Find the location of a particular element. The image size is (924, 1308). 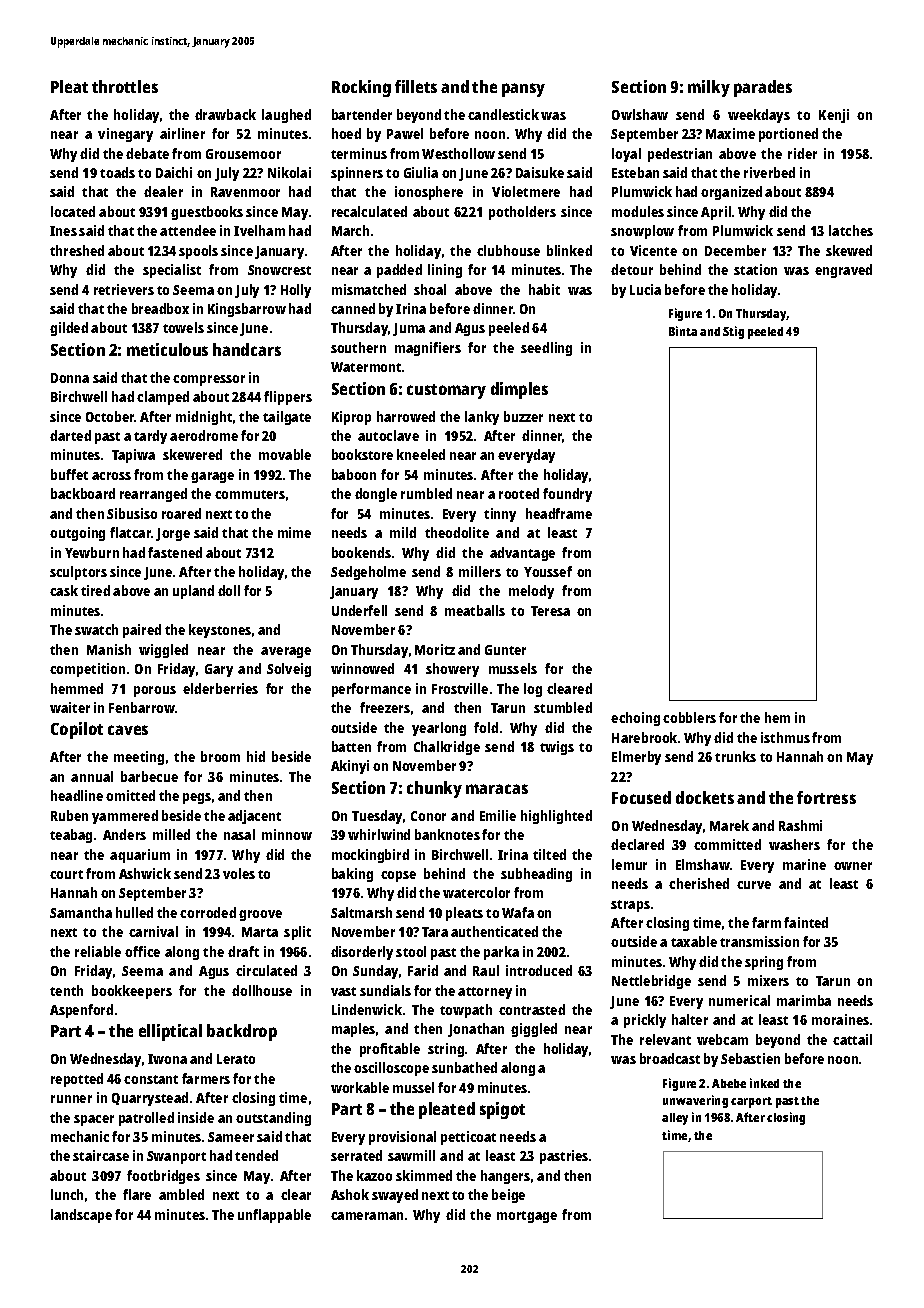

rumbled is located at coordinates (426, 493).
